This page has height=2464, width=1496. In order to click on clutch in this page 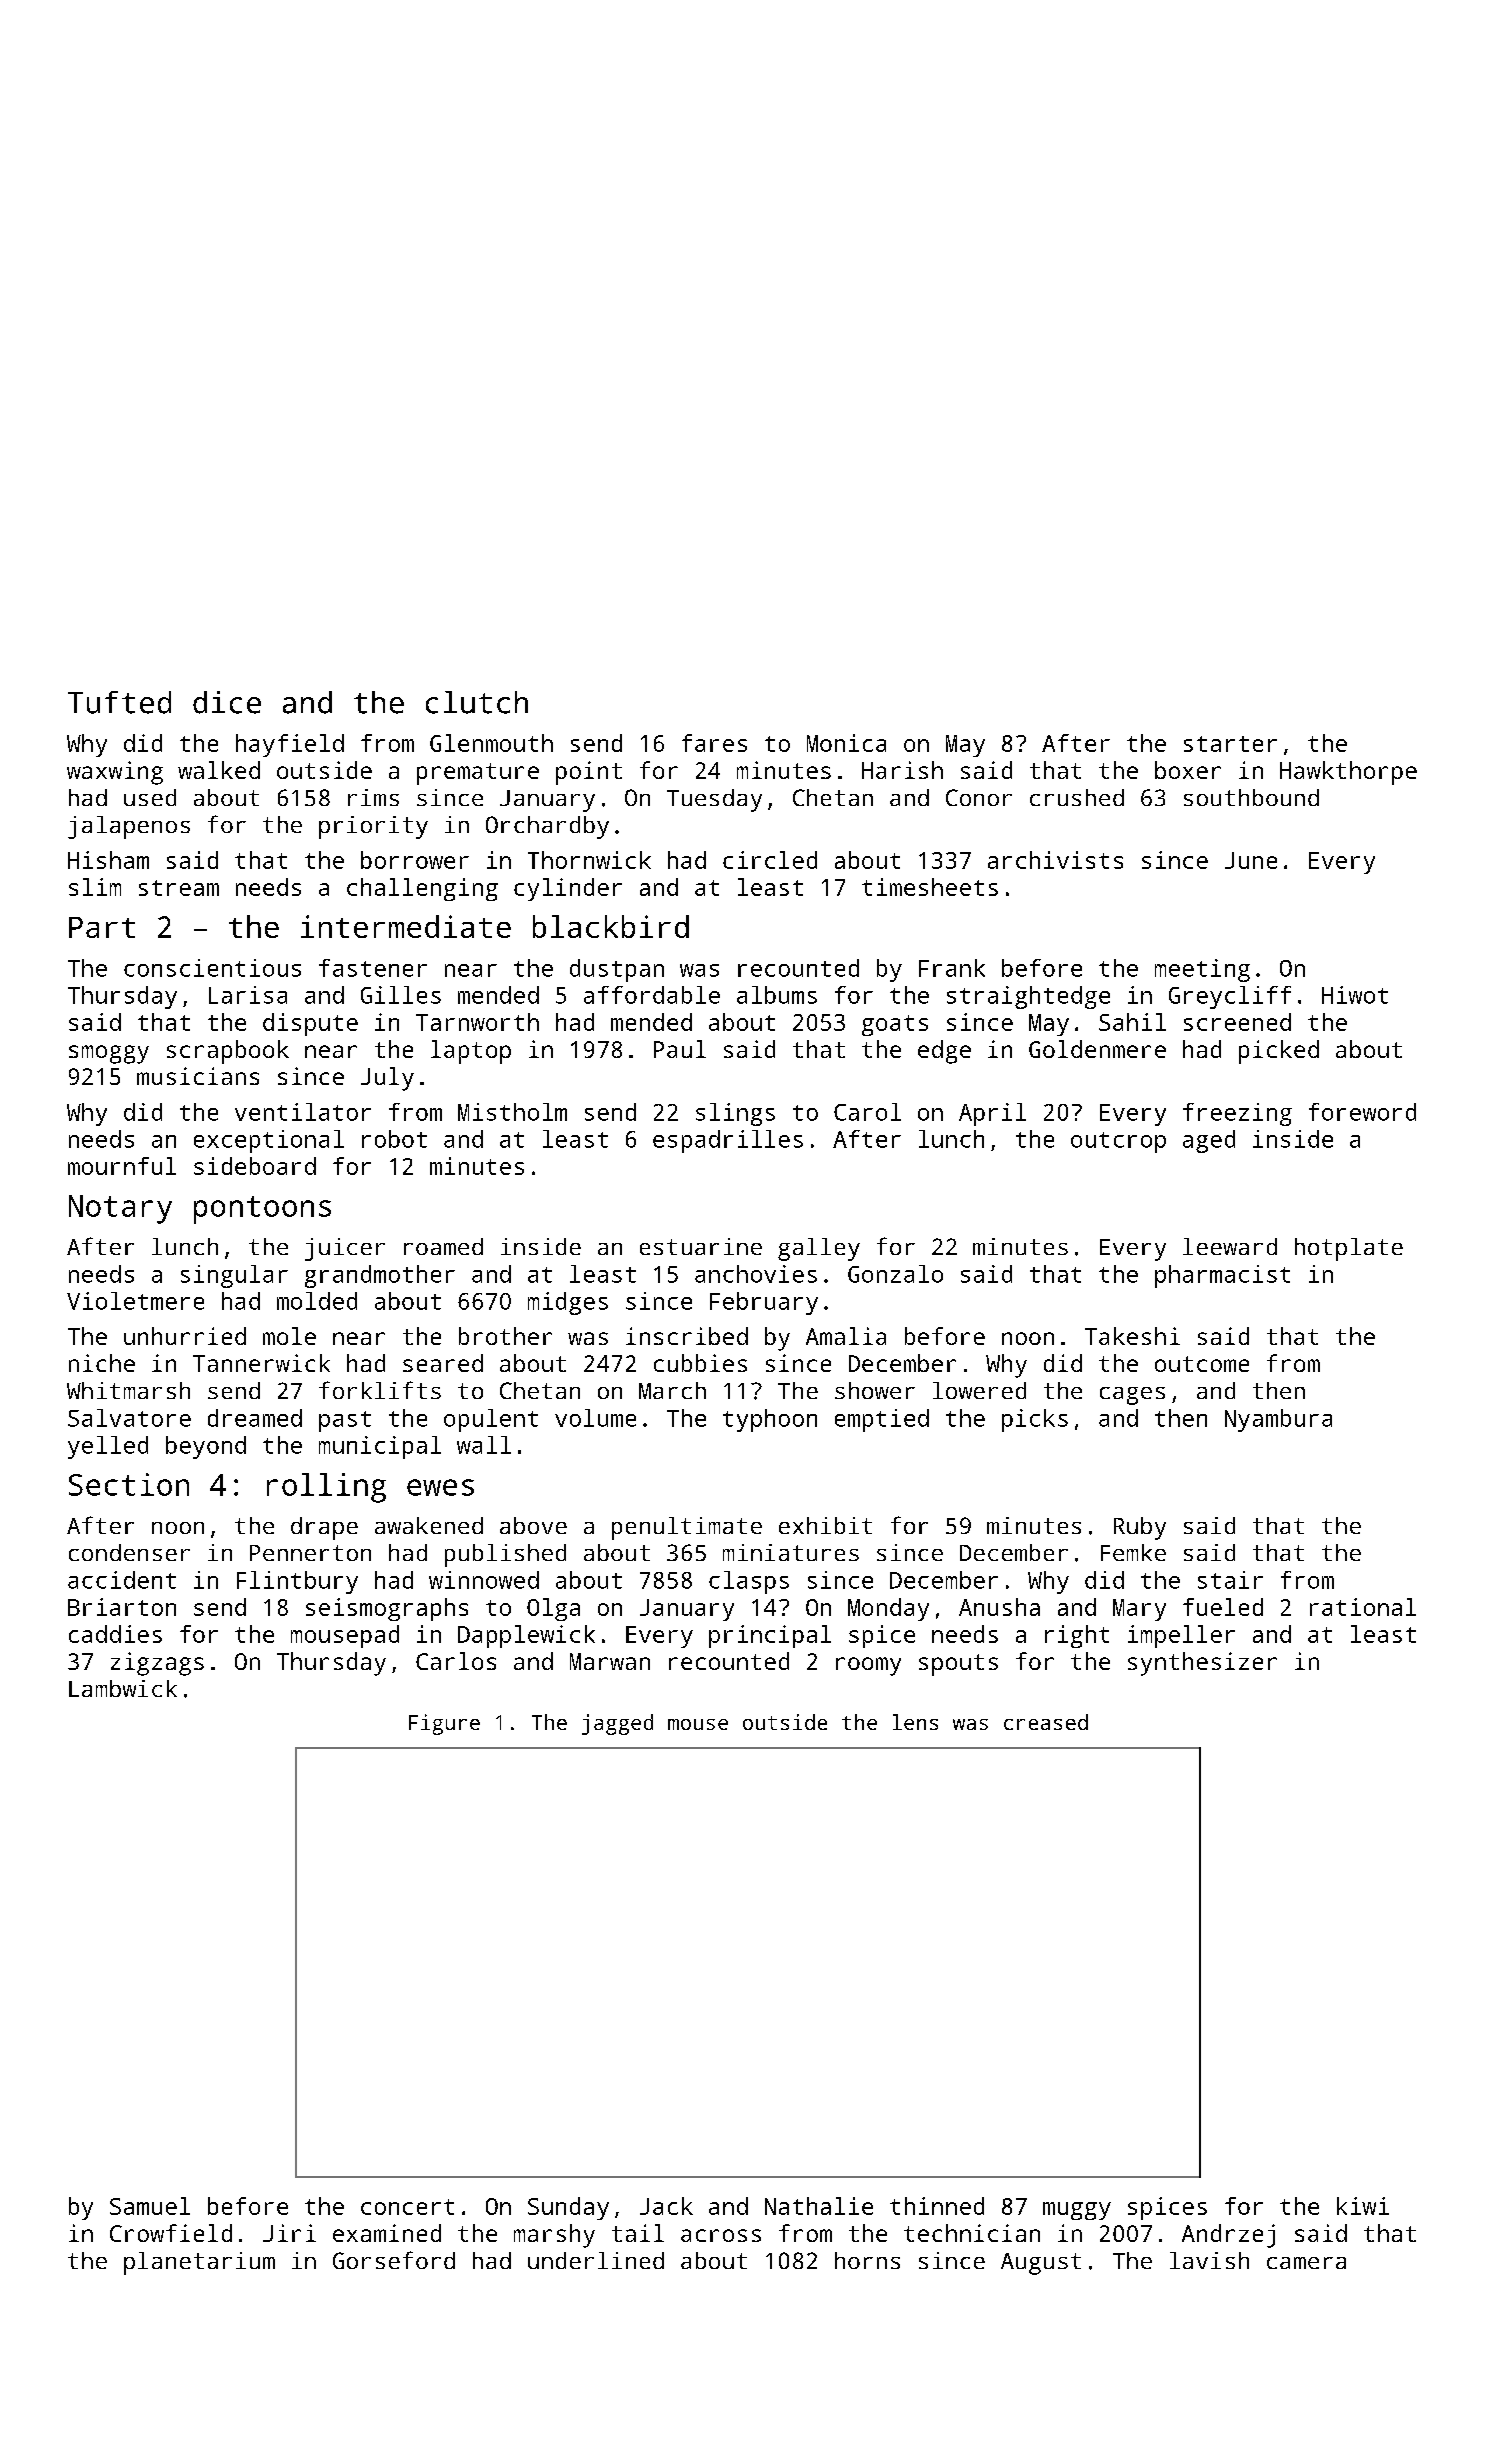, I will do `click(477, 702)`.
